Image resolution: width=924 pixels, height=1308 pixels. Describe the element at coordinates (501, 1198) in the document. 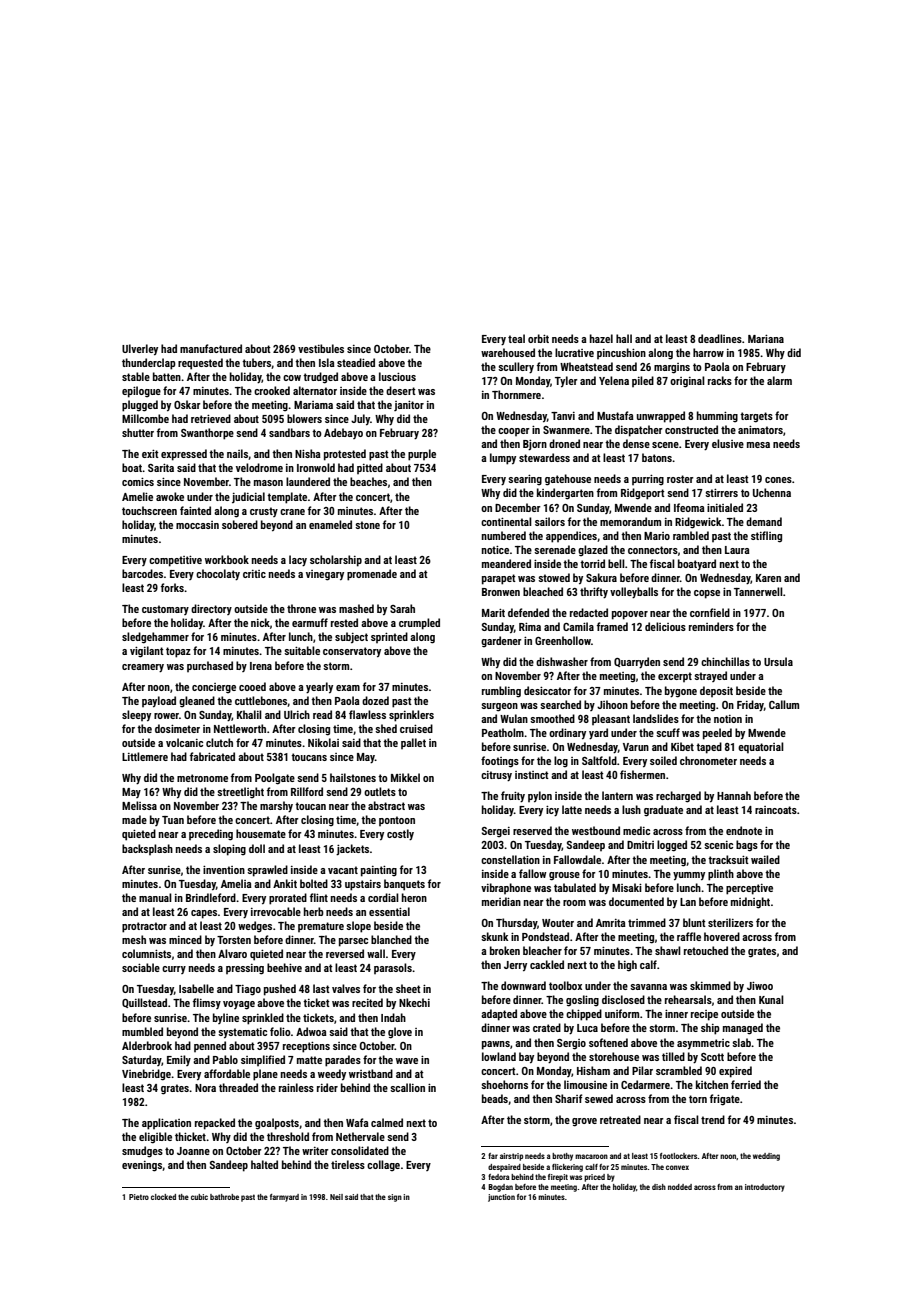

I see `junction` at that location.
